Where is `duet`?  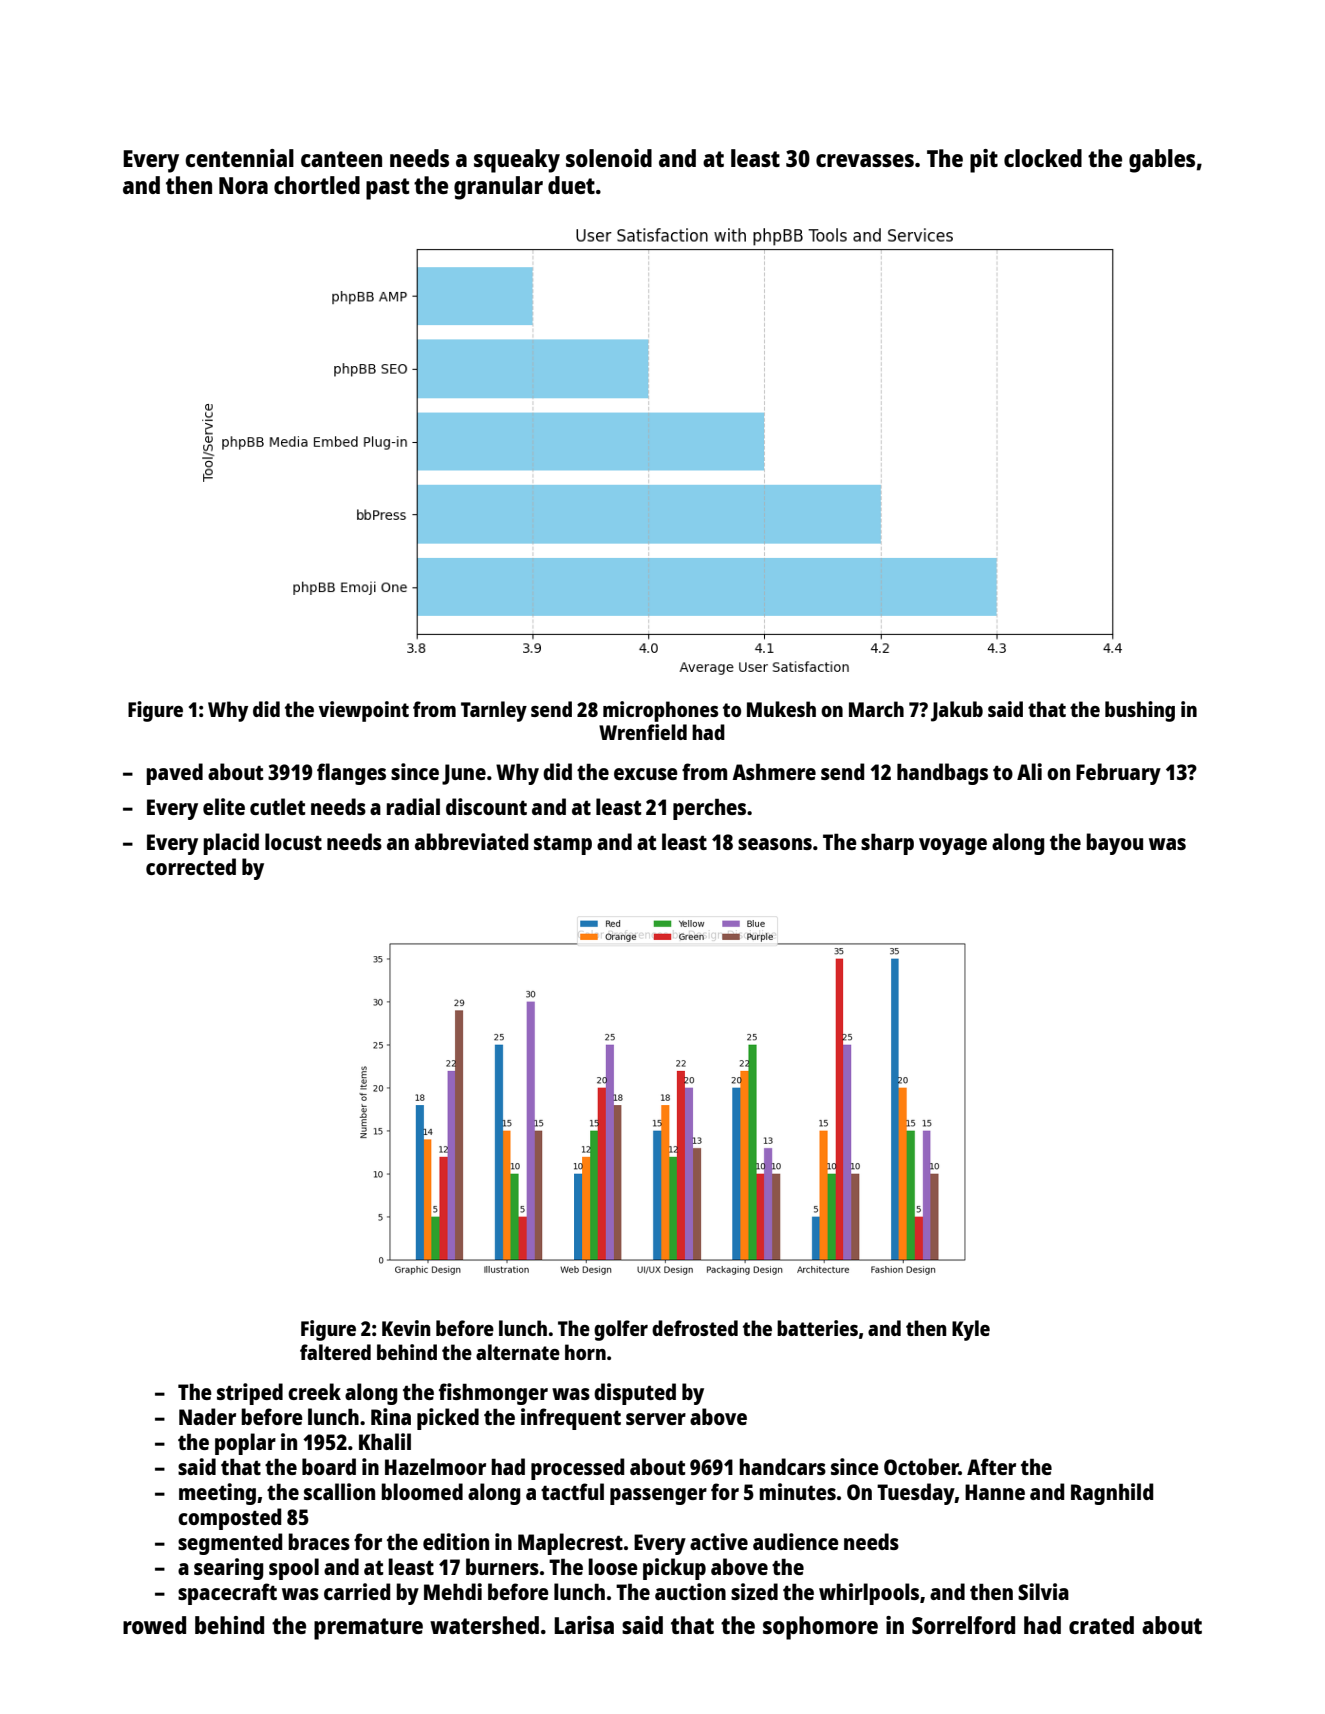 duet is located at coordinates (571, 185).
